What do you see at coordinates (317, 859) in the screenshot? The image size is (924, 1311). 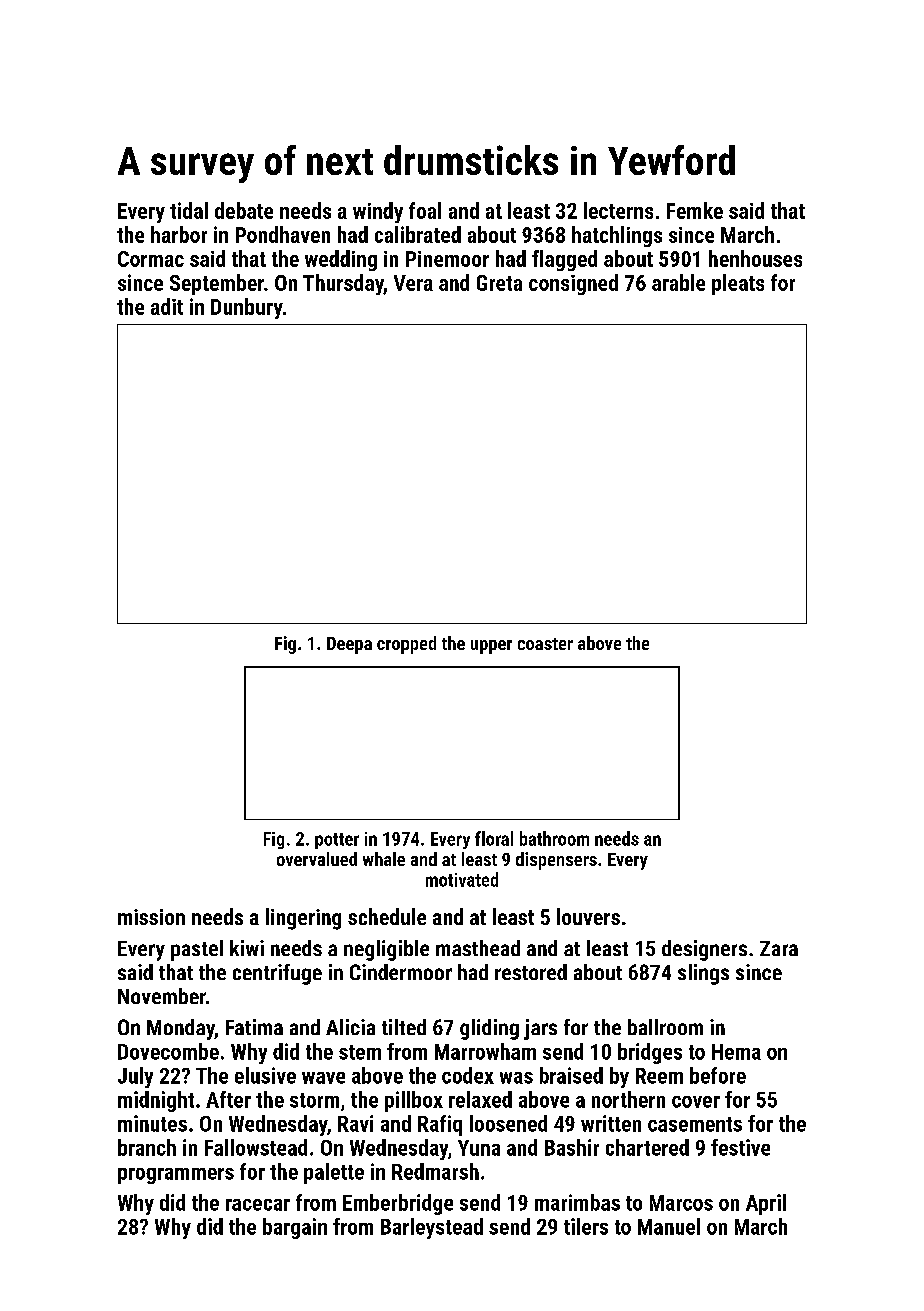 I see `overvalued` at bounding box center [317, 859].
